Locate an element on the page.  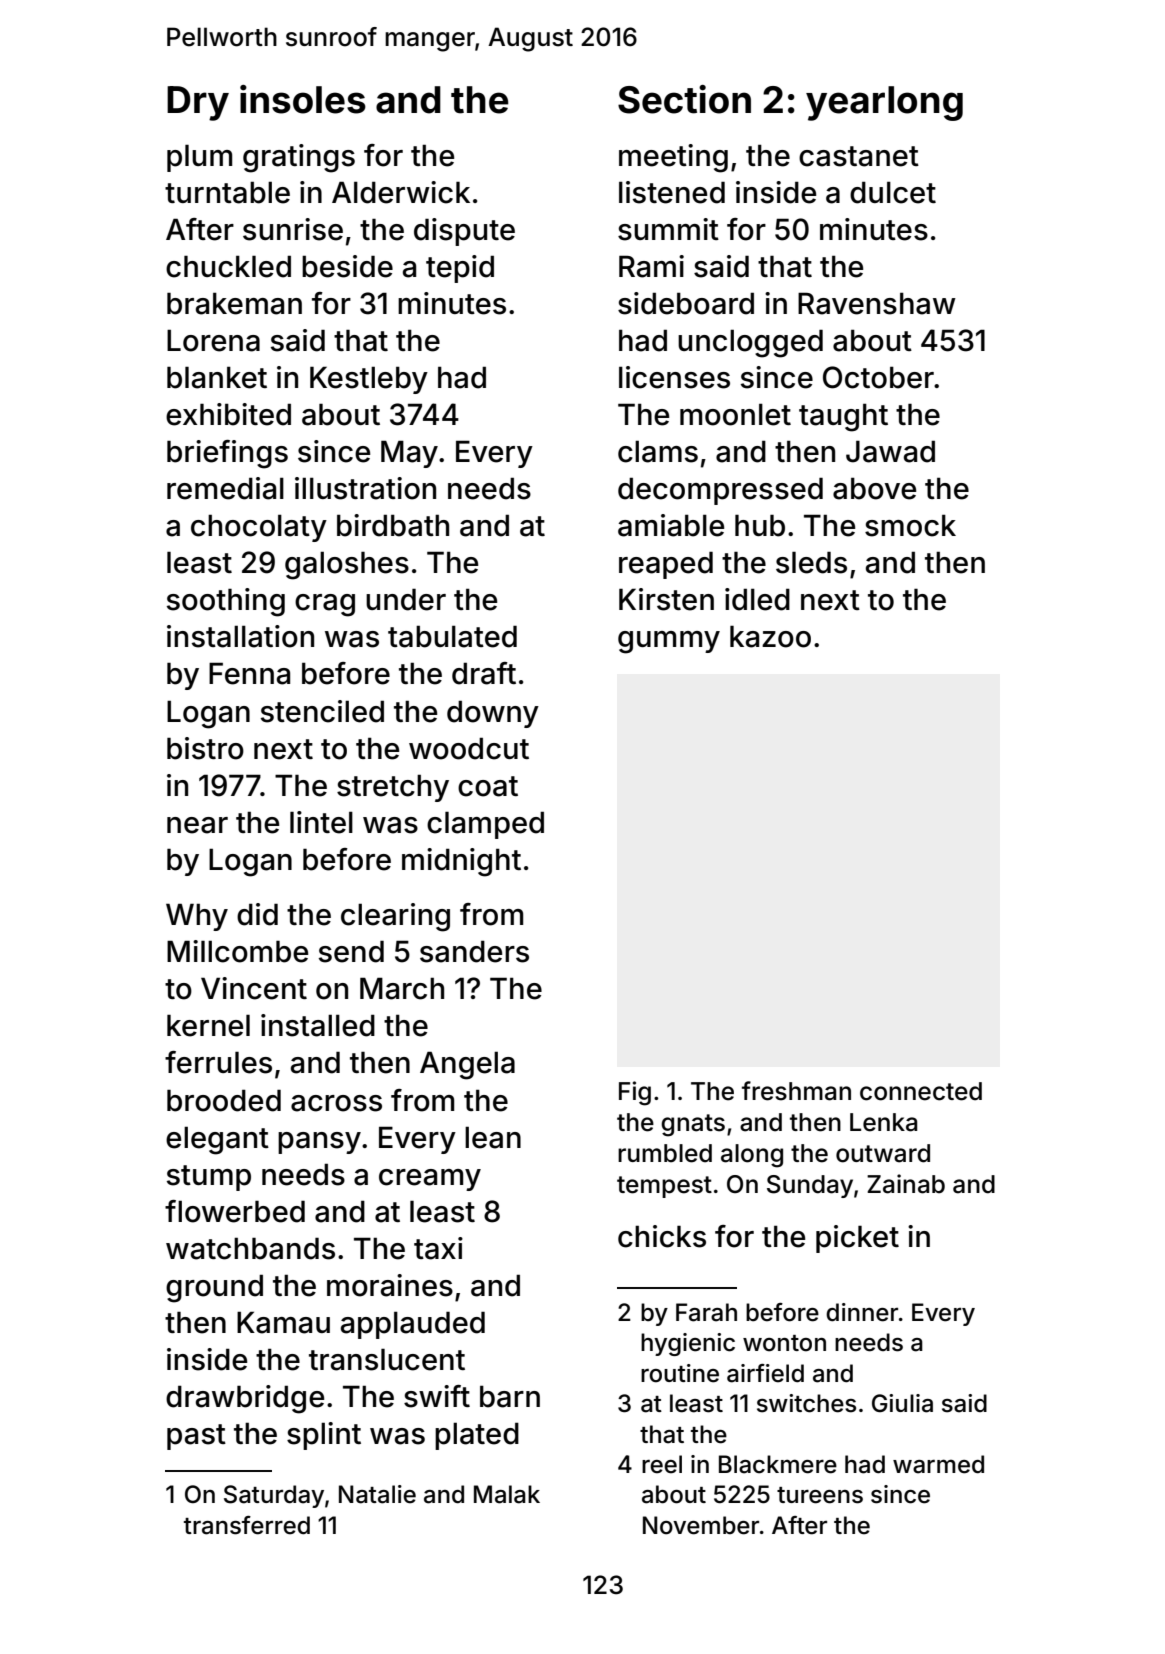
dispute is located at coordinates (464, 232).
